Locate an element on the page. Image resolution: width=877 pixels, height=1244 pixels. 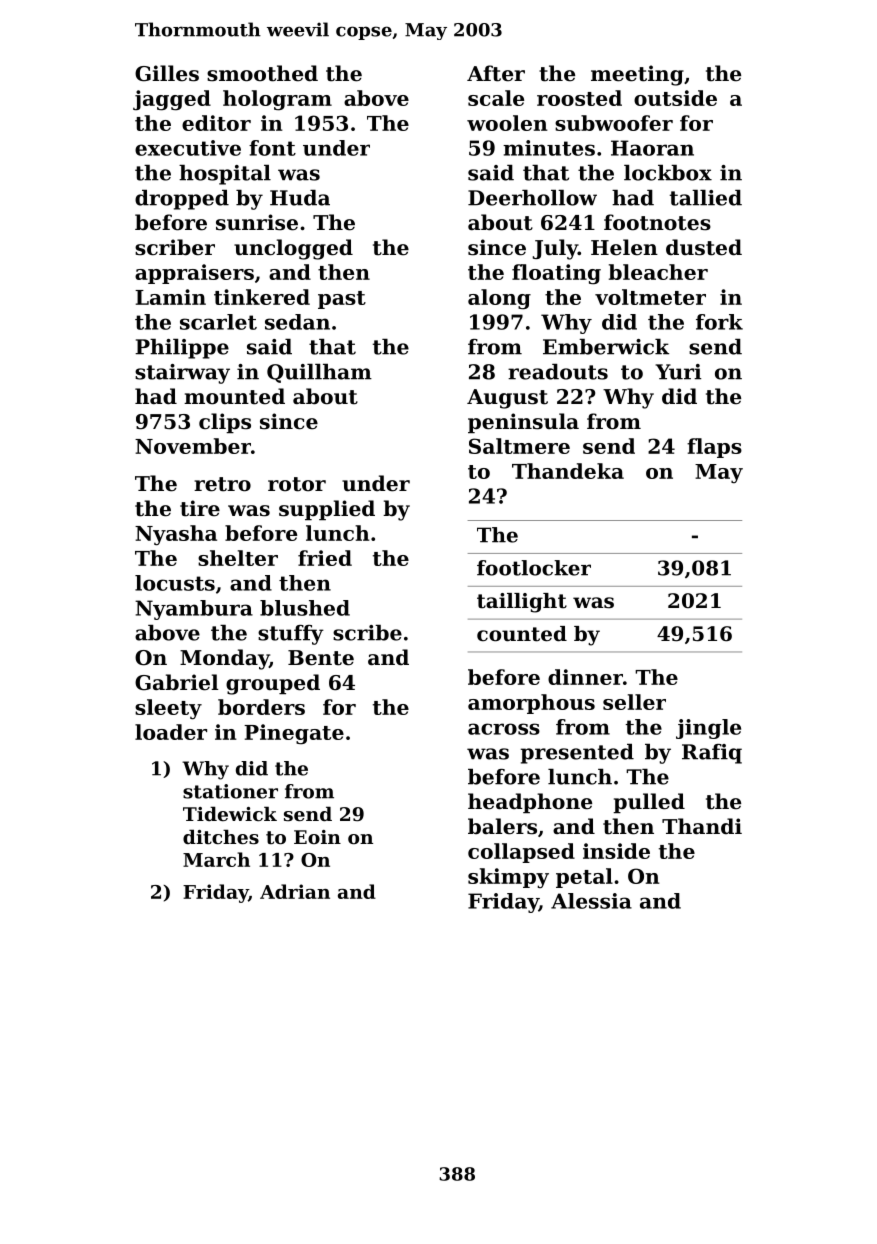
skimpy is located at coordinates (508, 878).
